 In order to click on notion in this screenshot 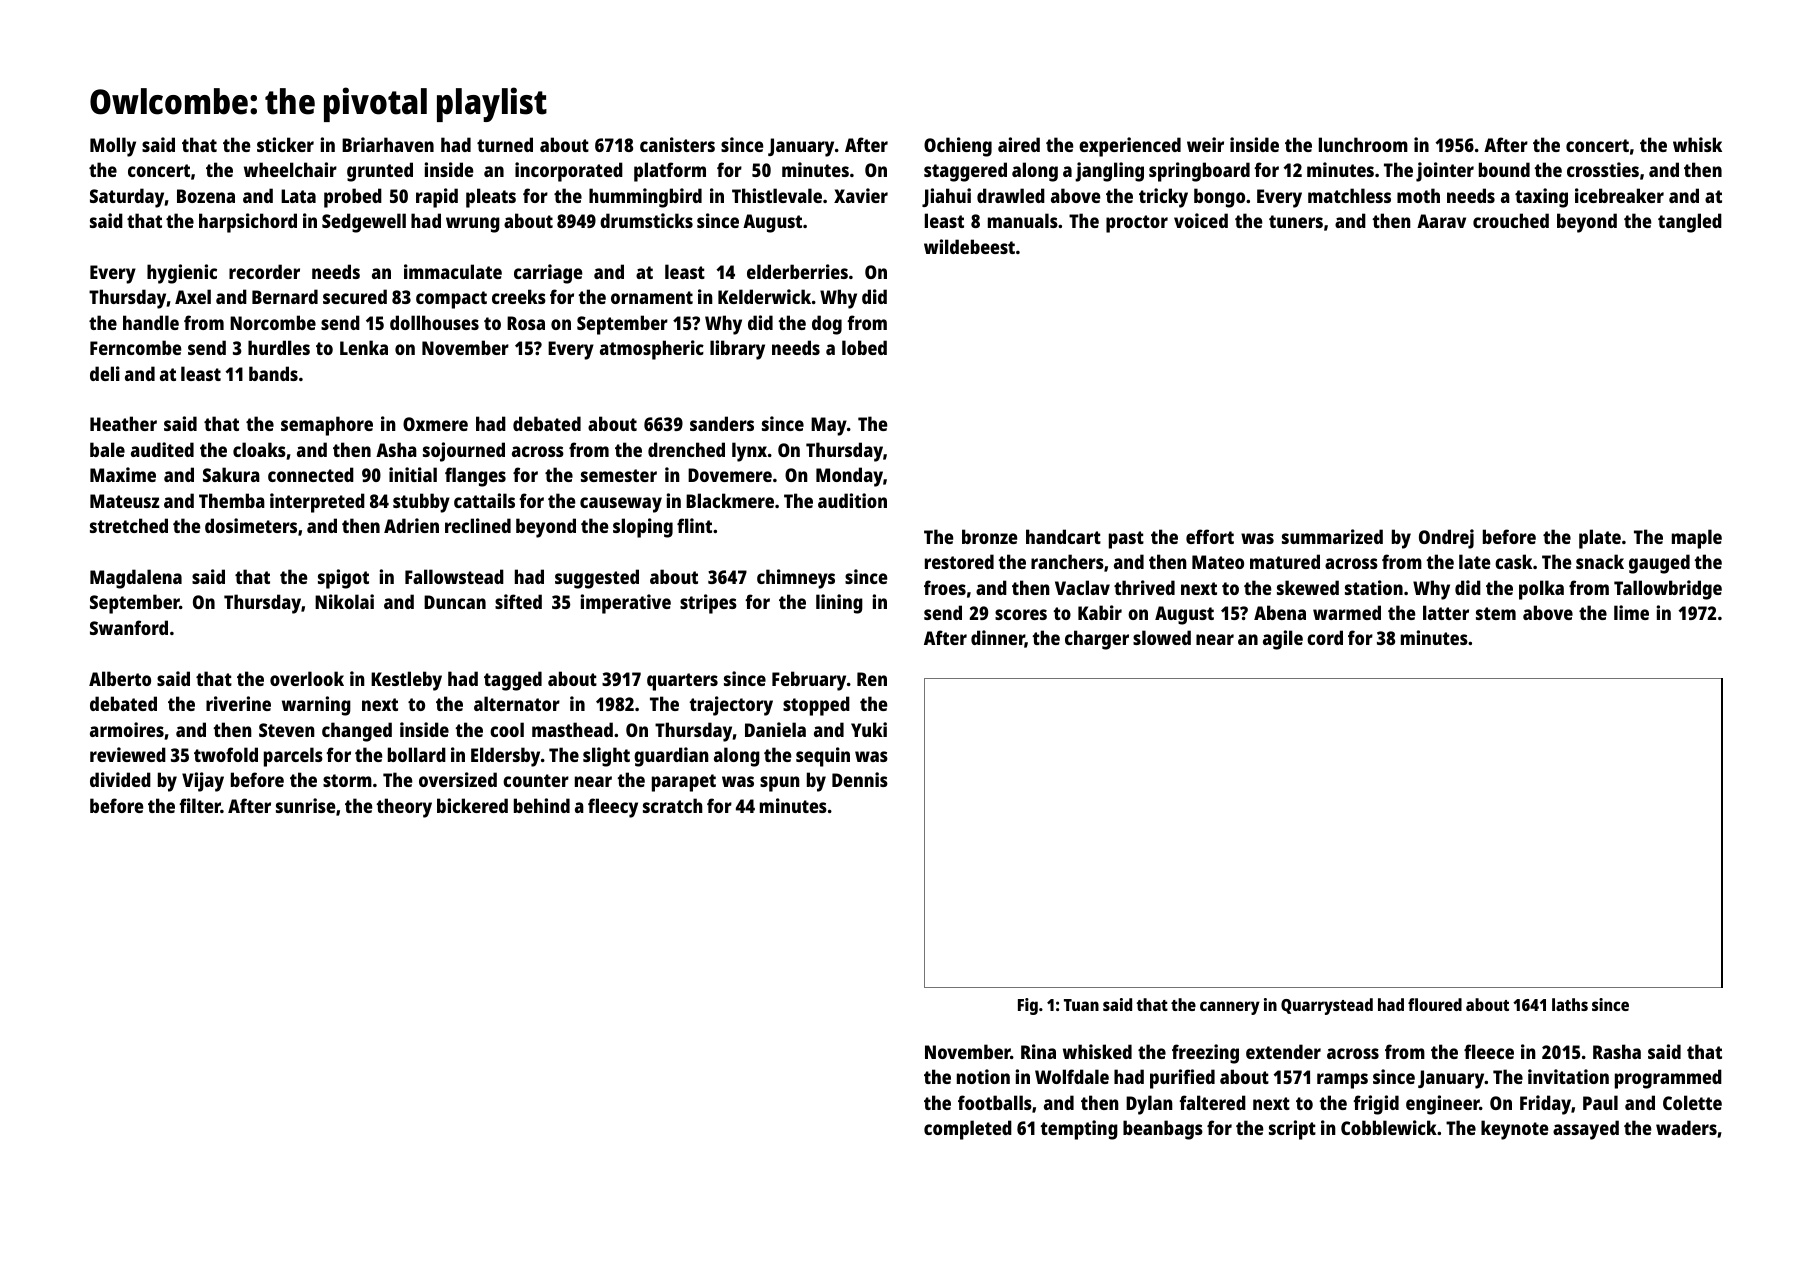, I will do `click(983, 1076)`.
